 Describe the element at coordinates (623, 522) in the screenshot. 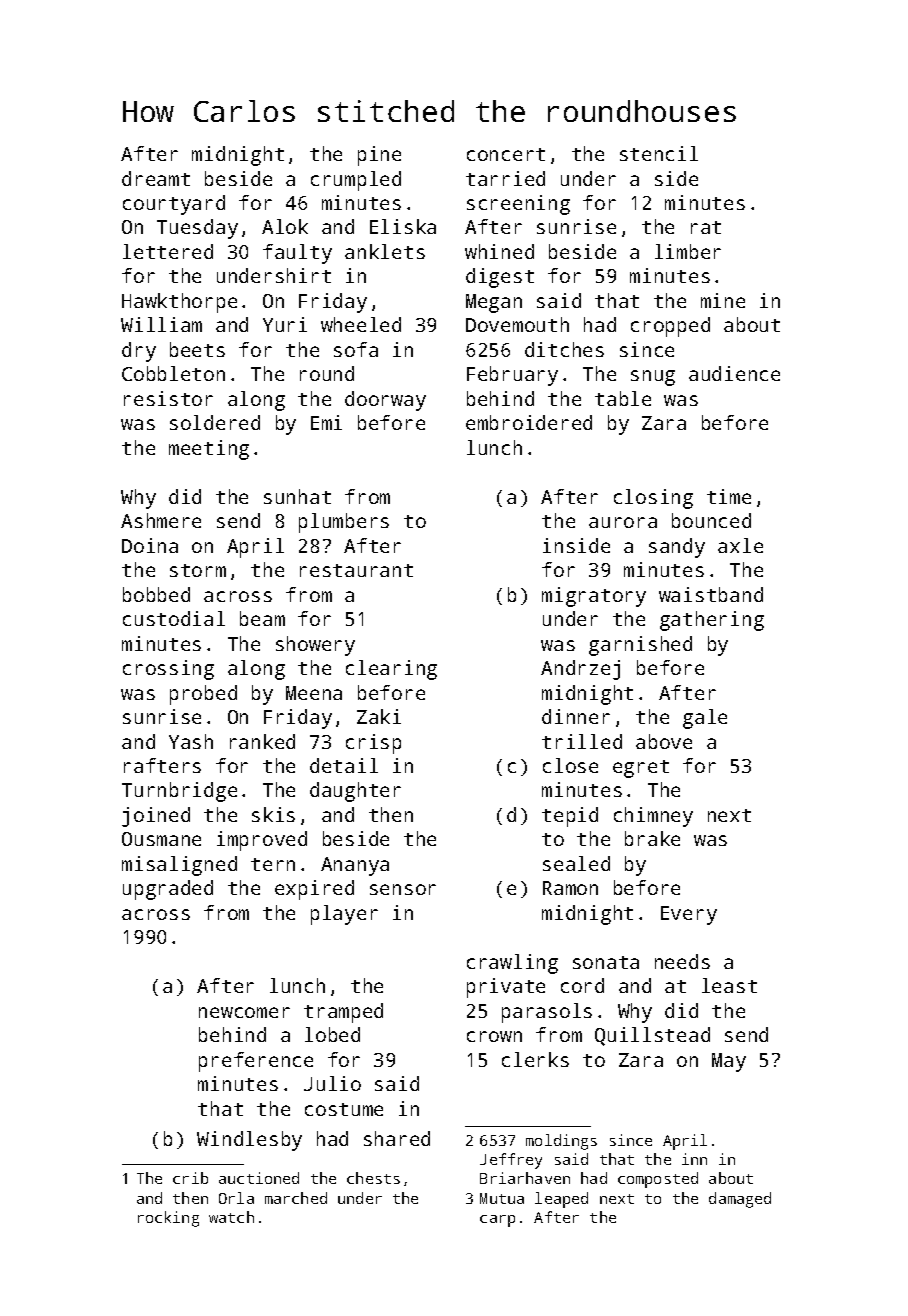

I see `aurora` at that location.
